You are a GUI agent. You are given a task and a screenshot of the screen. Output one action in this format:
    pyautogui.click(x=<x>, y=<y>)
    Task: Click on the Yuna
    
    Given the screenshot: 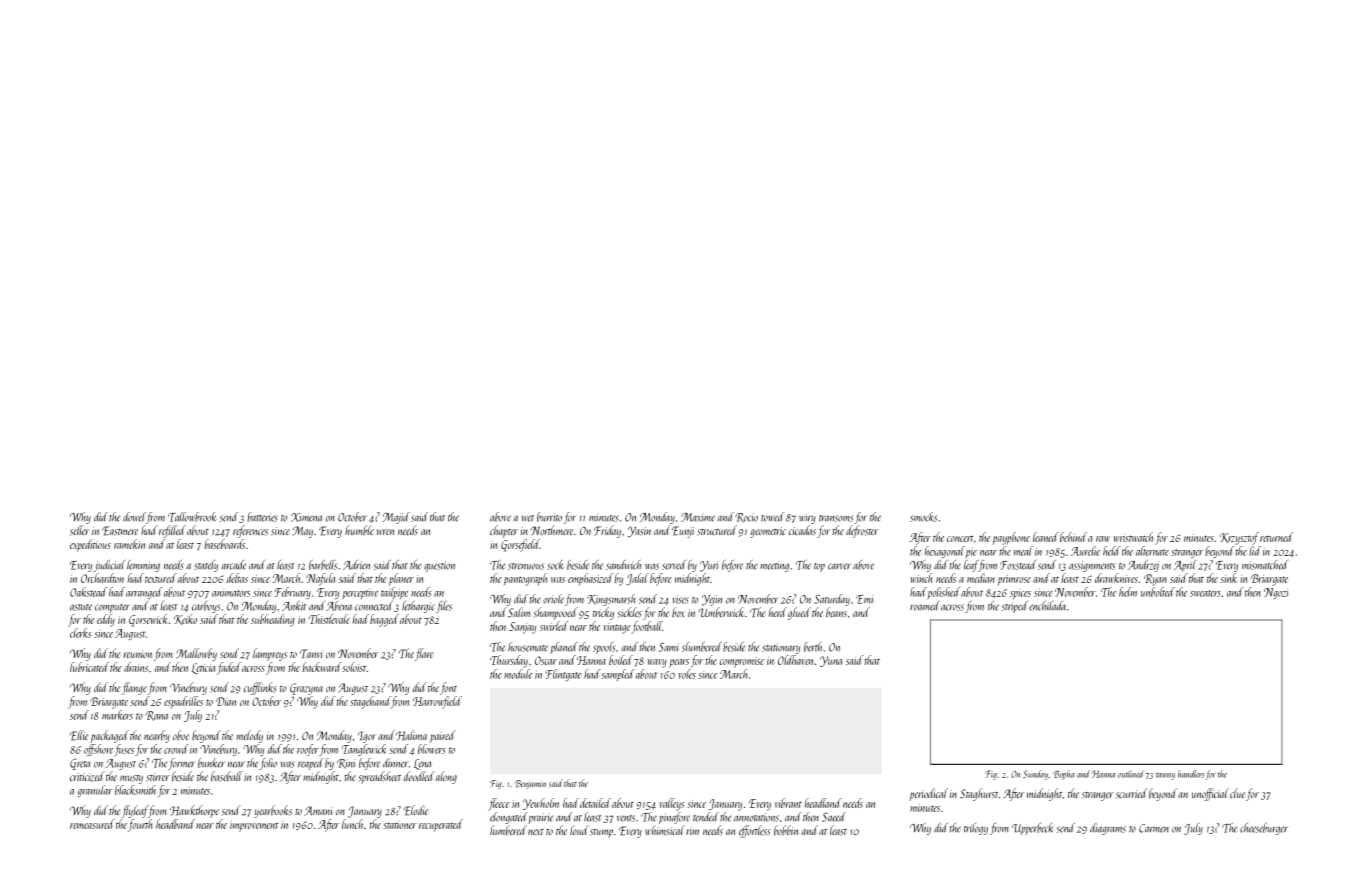 What is the action you would take?
    pyautogui.click(x=831, y=661)
